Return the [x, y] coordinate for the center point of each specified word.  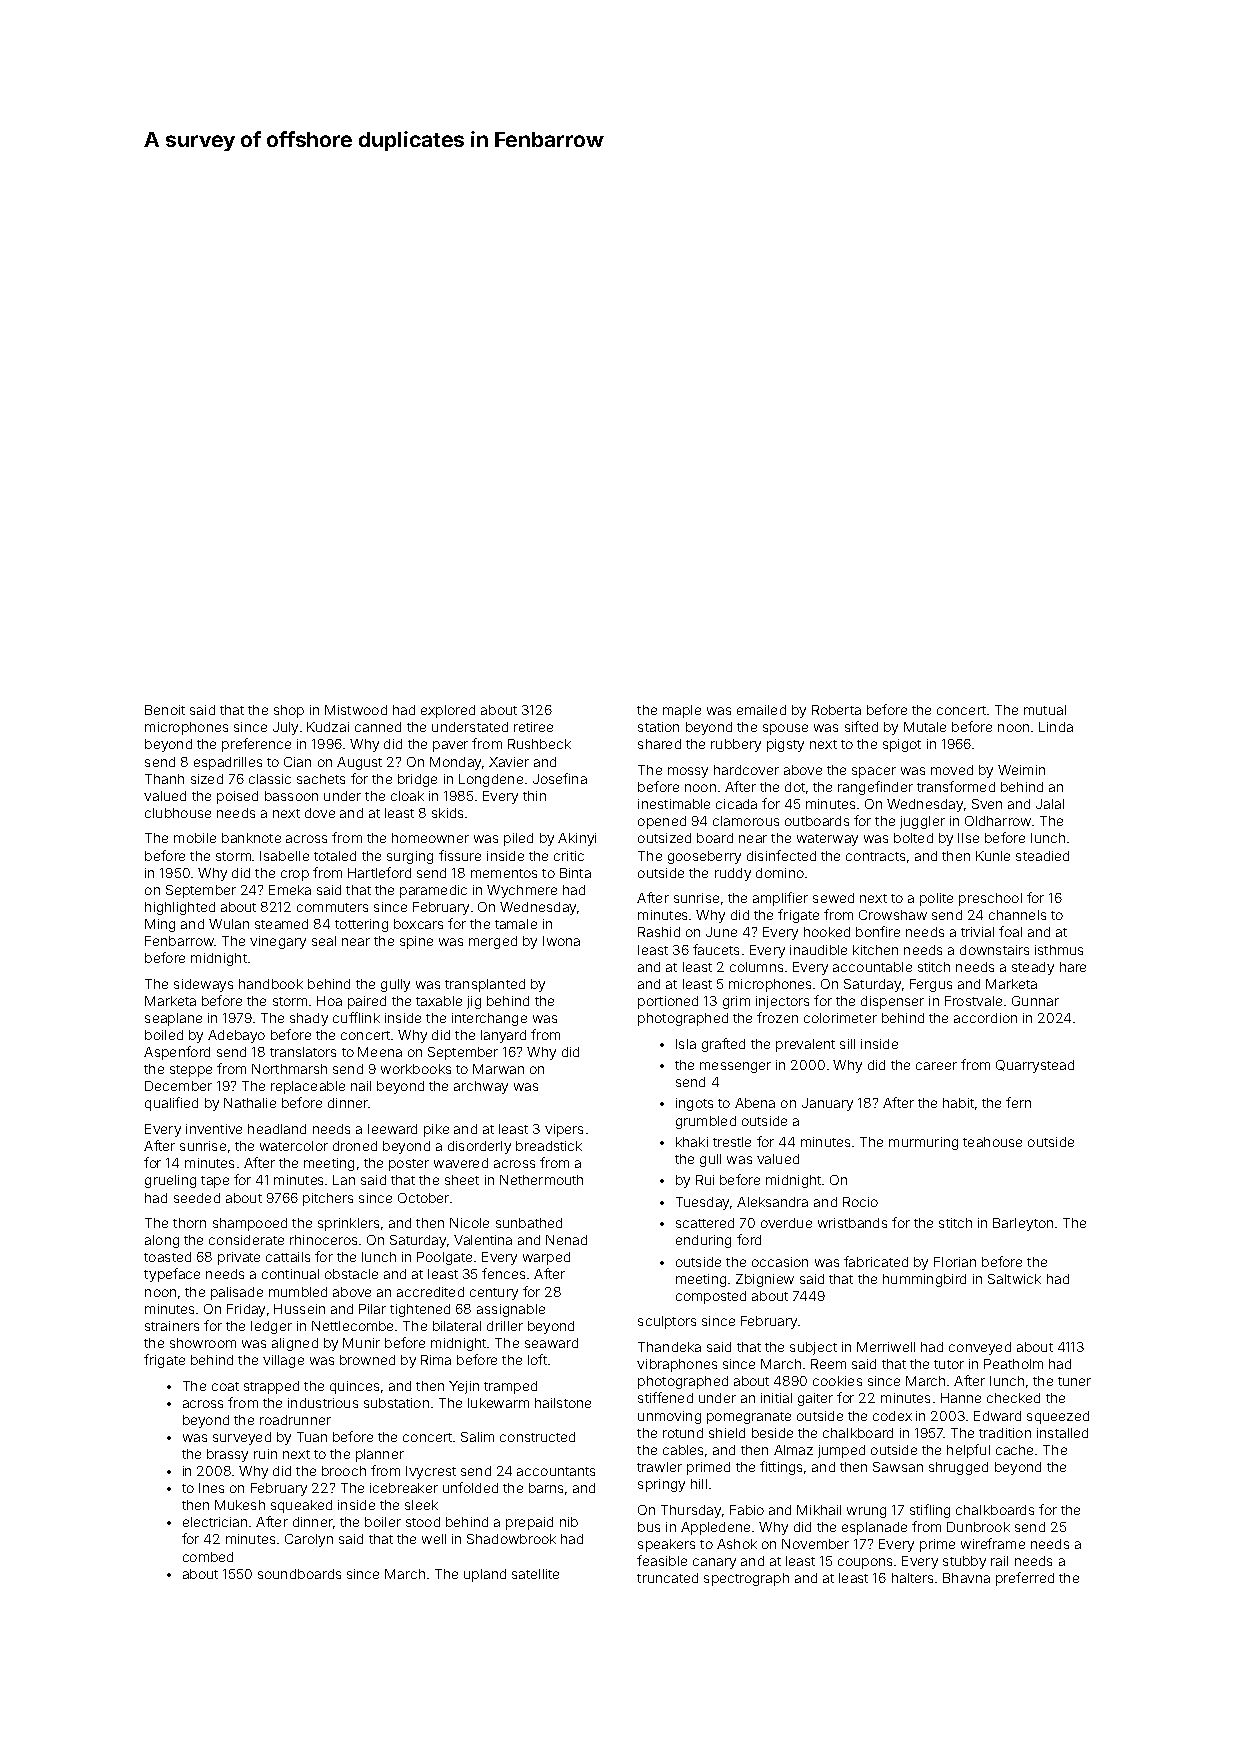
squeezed [1058, 1417]
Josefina [560, 778]
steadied [1042, 856]
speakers [666, 1545]
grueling [170, 1181]
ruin [265, 1454]
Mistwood [356, 710]
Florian [955, 1262]
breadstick [549, 1146]
